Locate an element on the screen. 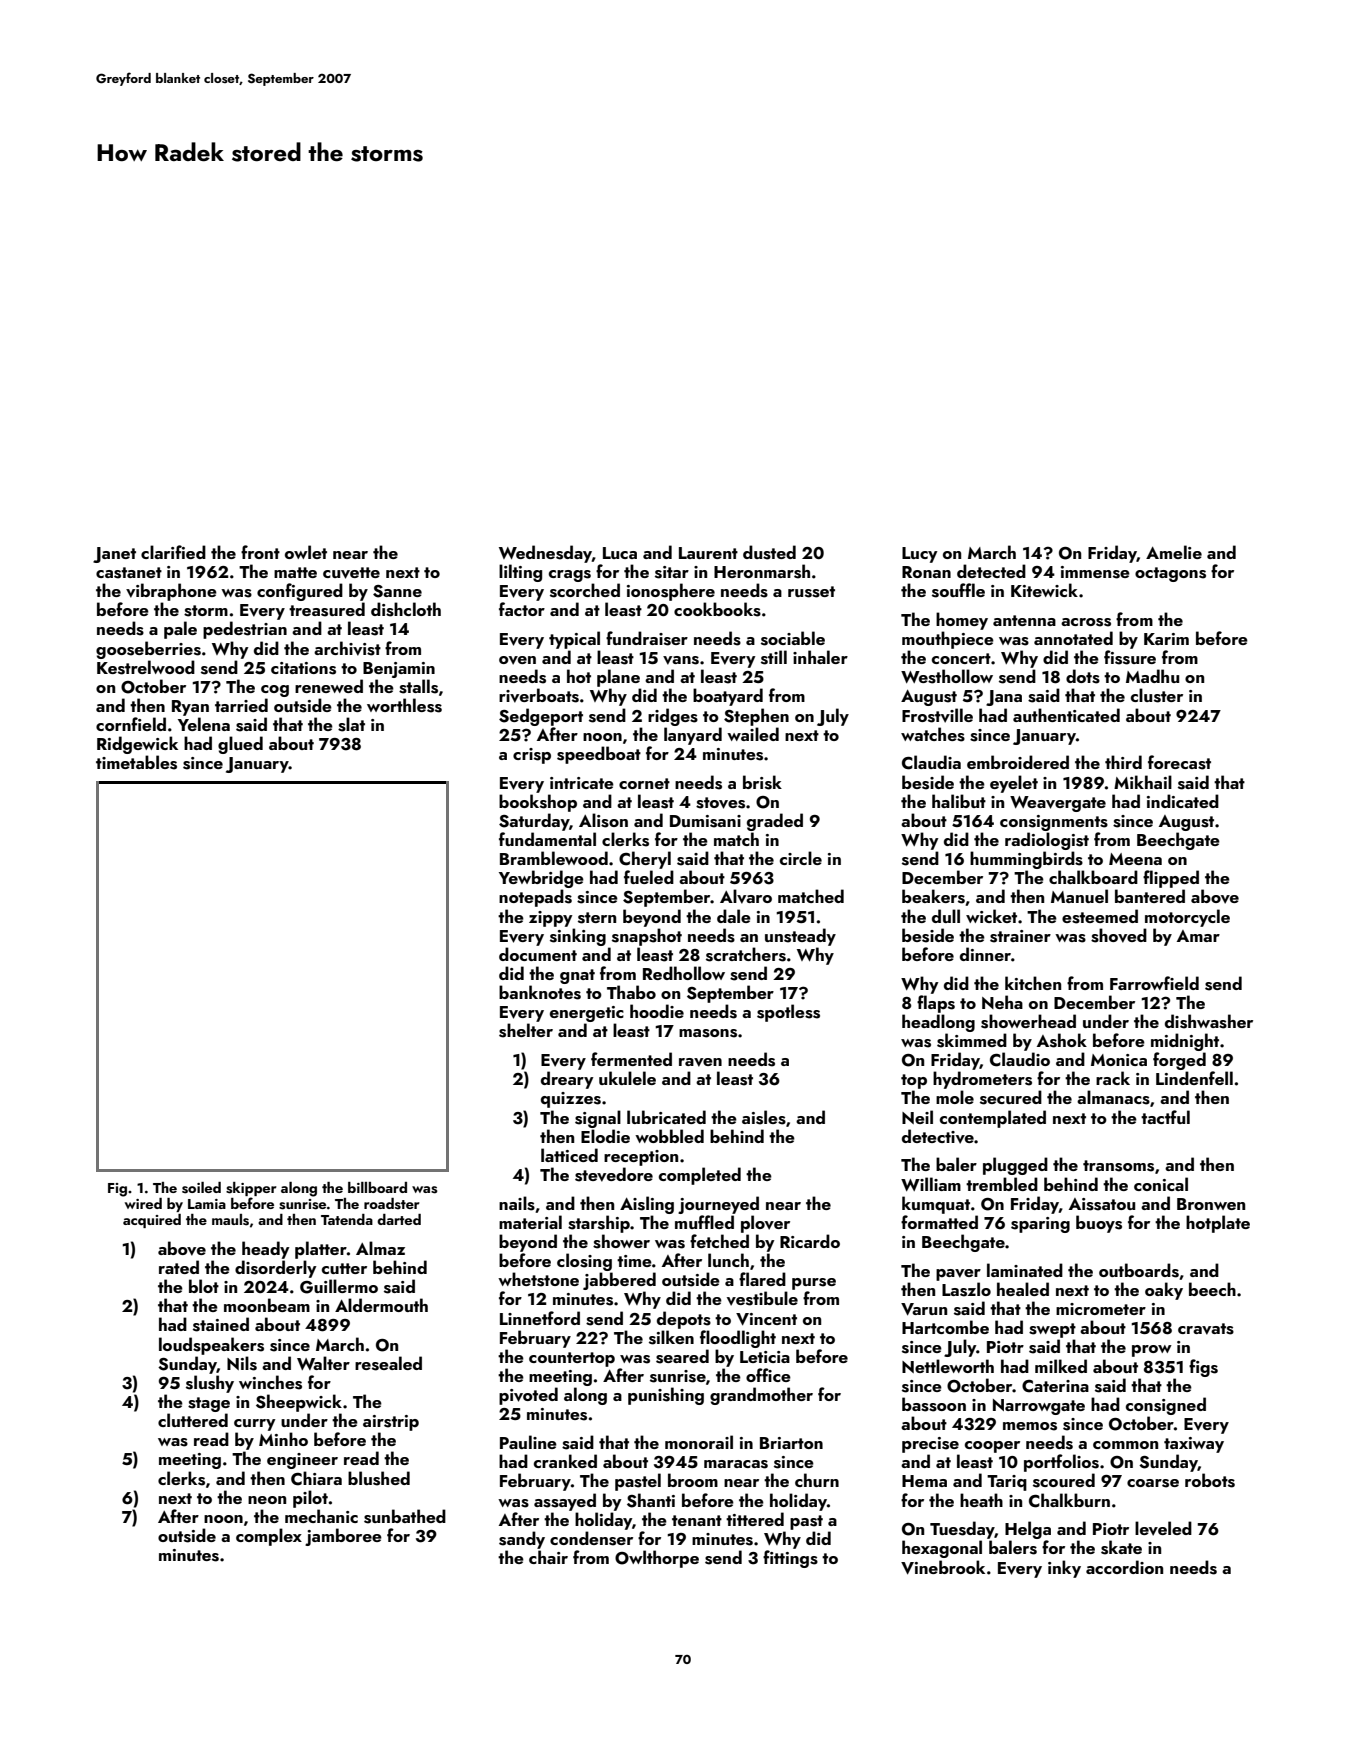 The width and height of the screenshot is (1350, 1747). concert is located at coordinates (961, 658).
